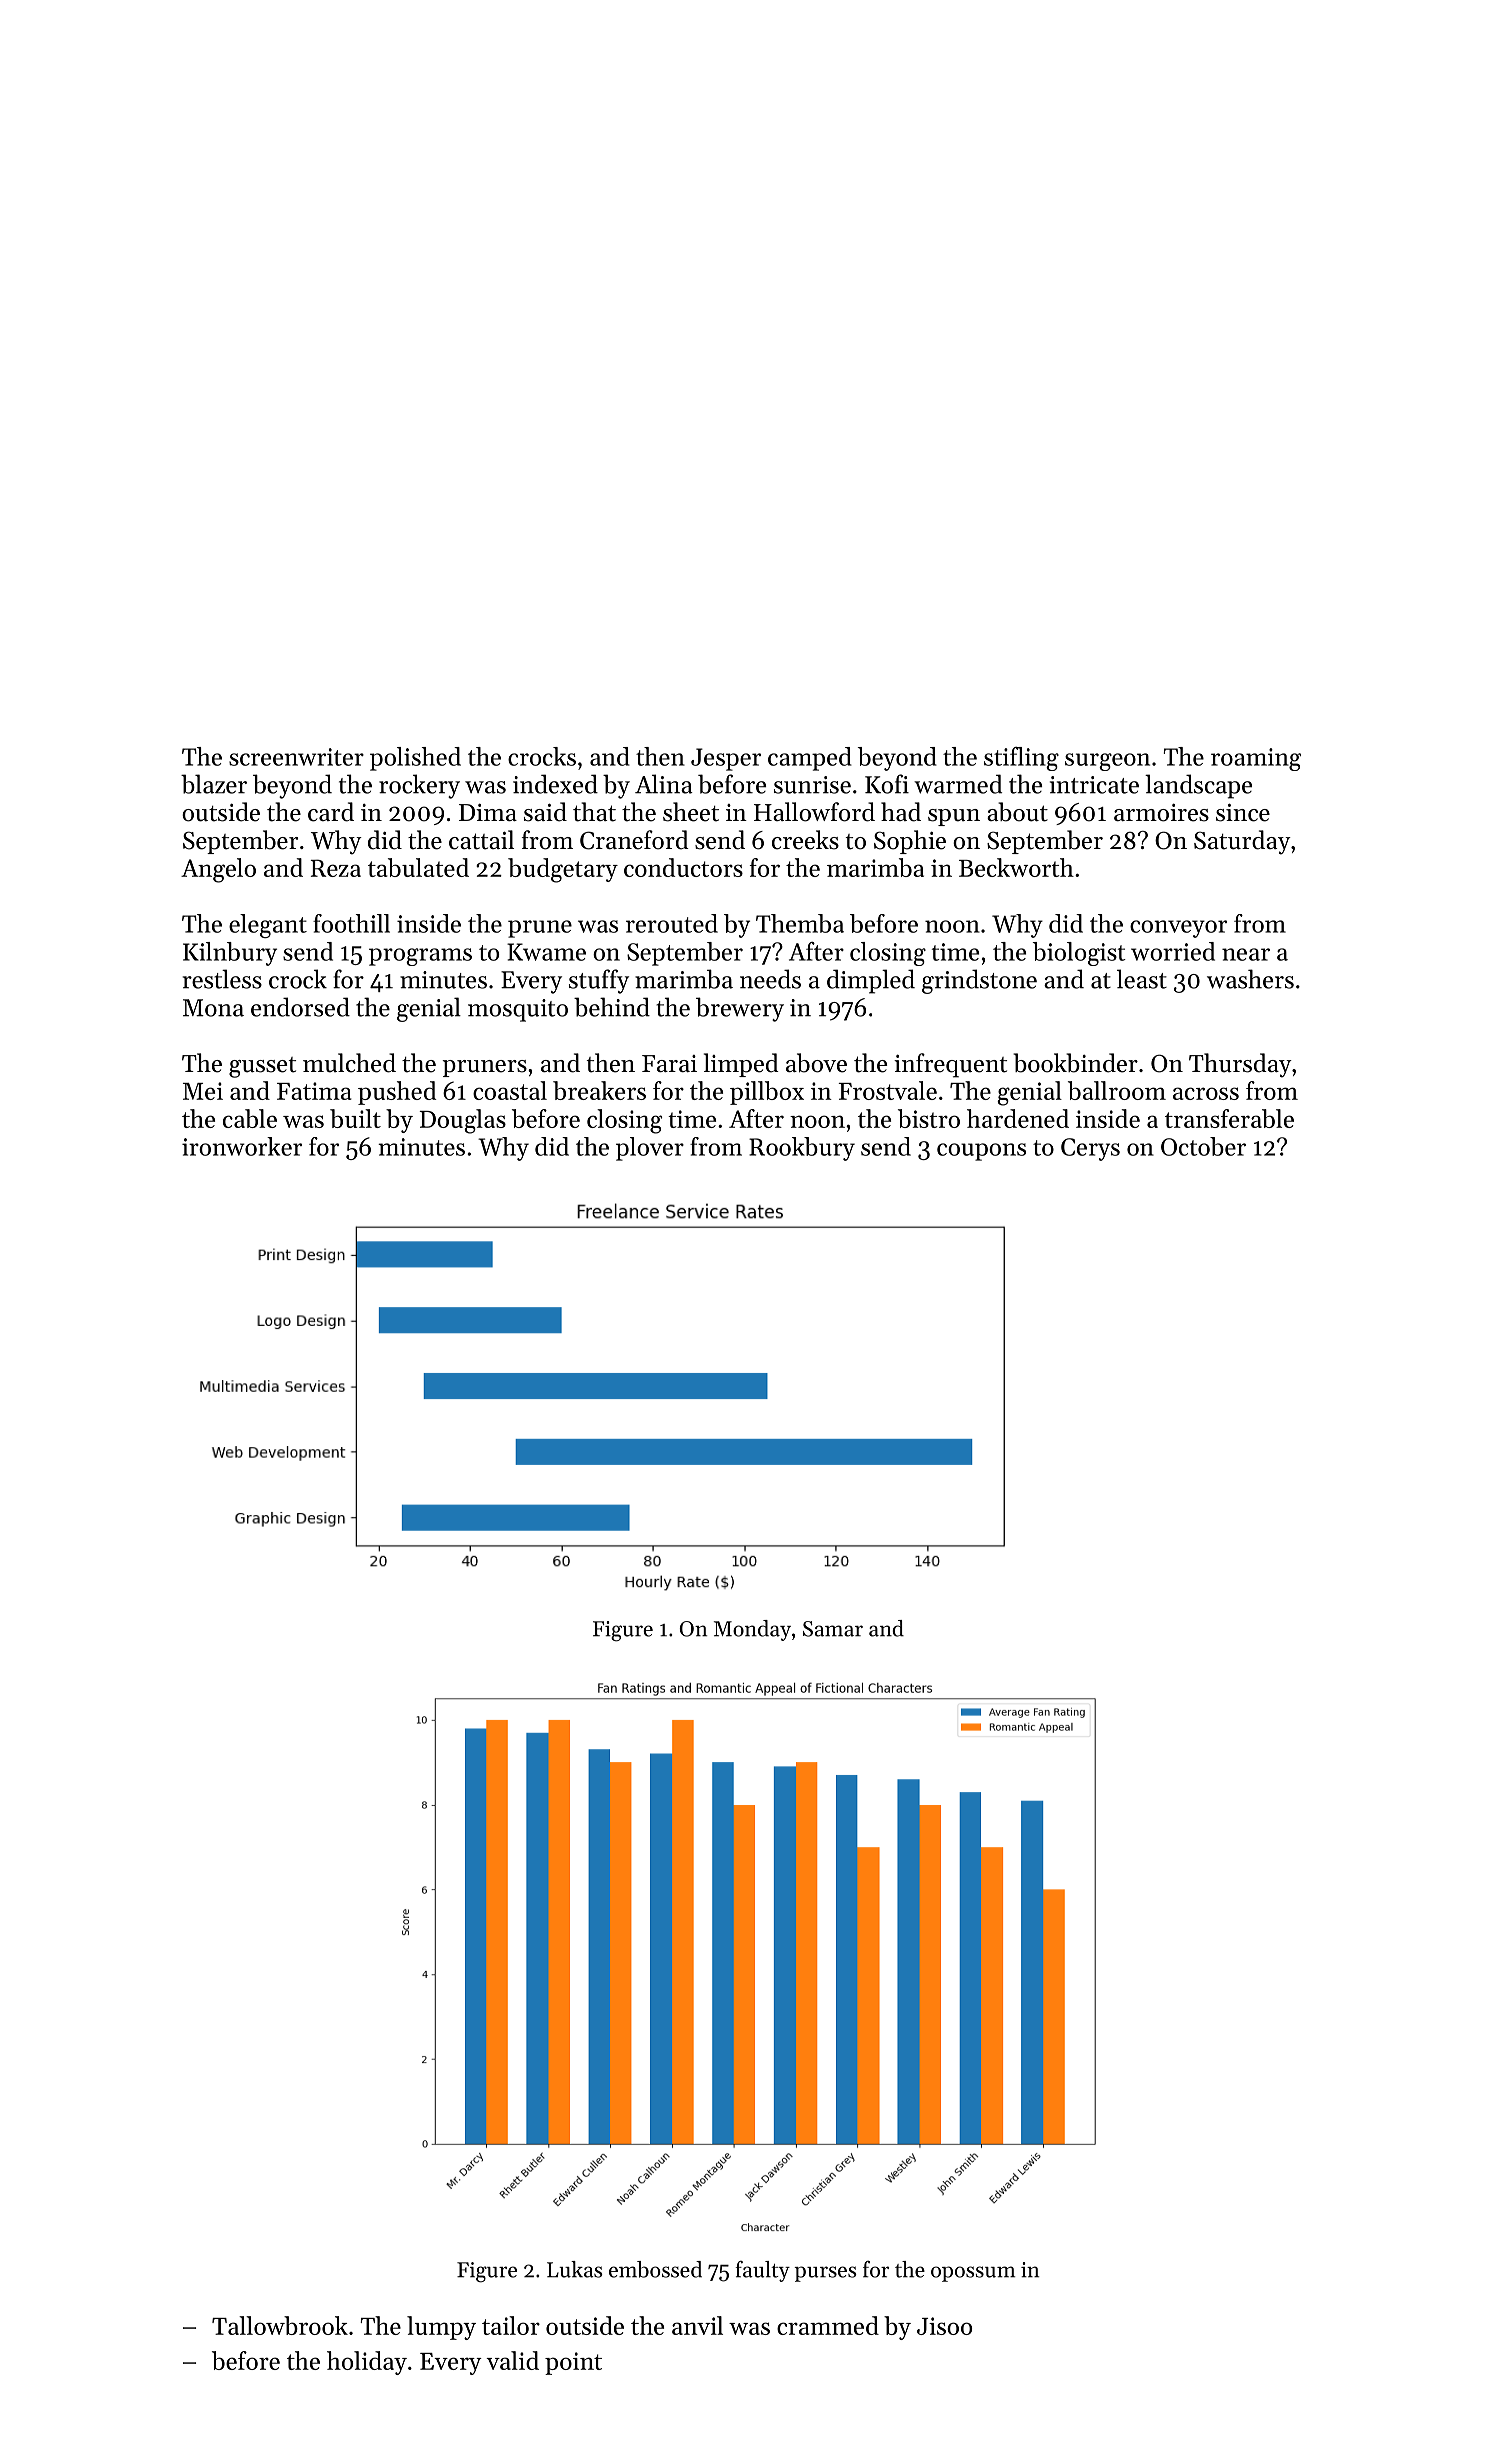 The image size is (1496, 2464). Describe the element at coordinates (833, 1629) in the document. I see `Samar` at that location.
